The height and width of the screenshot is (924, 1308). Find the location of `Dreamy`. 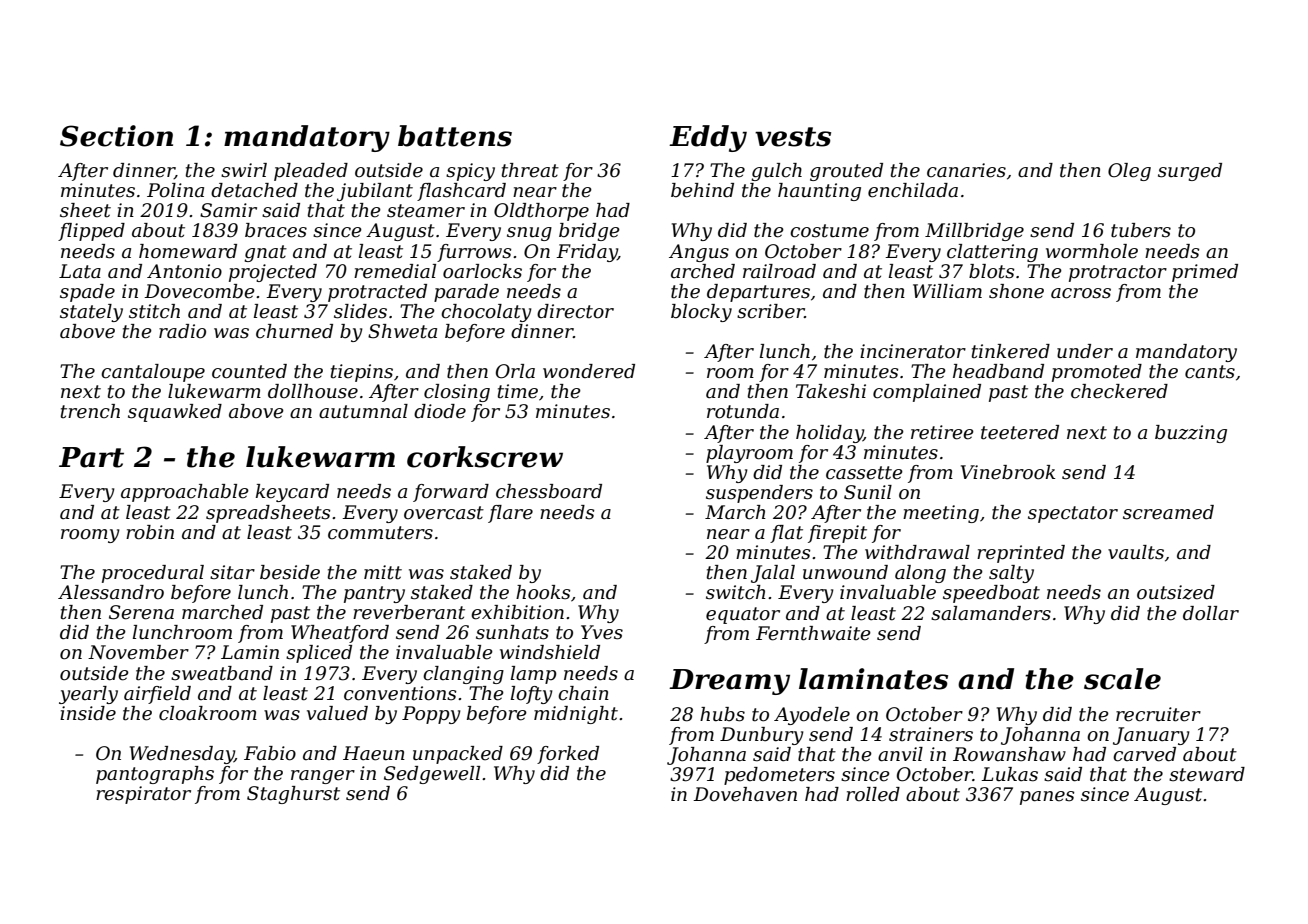

Dreamy is located at coordinates (729, 682).
